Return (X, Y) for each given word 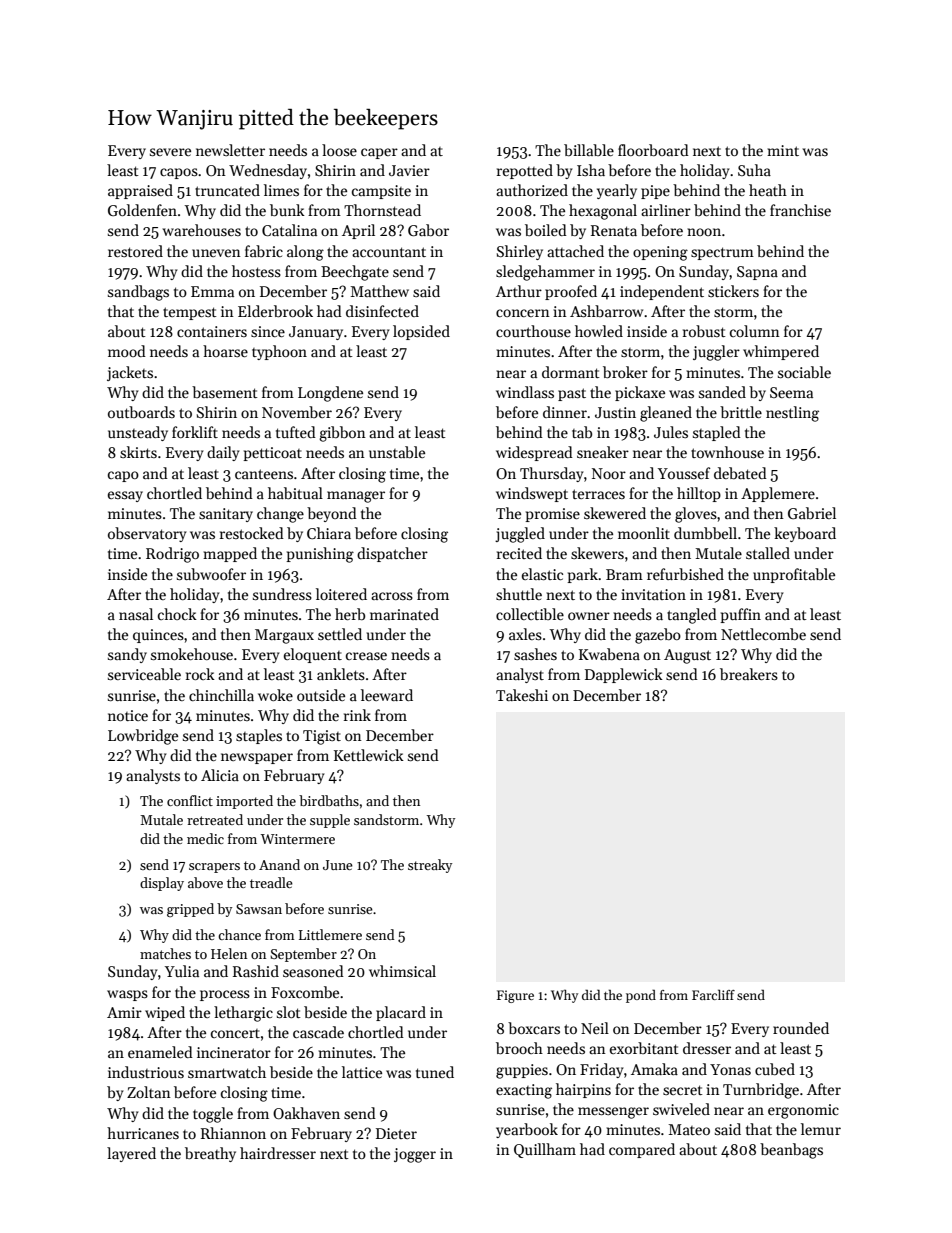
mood (127, 351)
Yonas (730, 1069)
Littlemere (330, 934)
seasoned (313, 971)
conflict (190, 800)
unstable (397, 452)
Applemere (778, 494)
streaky (430, 866)
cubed (775, 1069)
